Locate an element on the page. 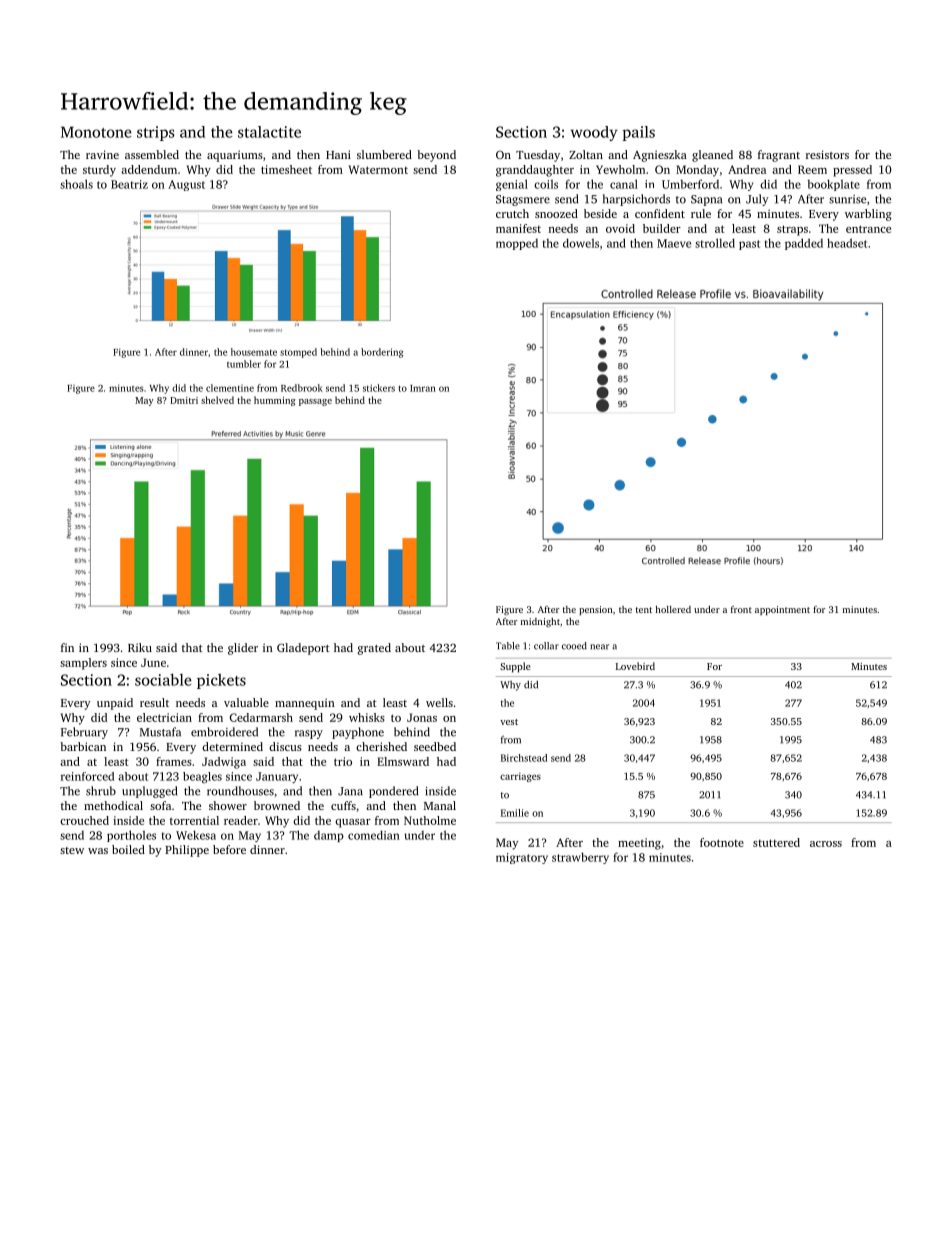 The image size is (952, 1233). appointment is located at coordinates (782, 610).
